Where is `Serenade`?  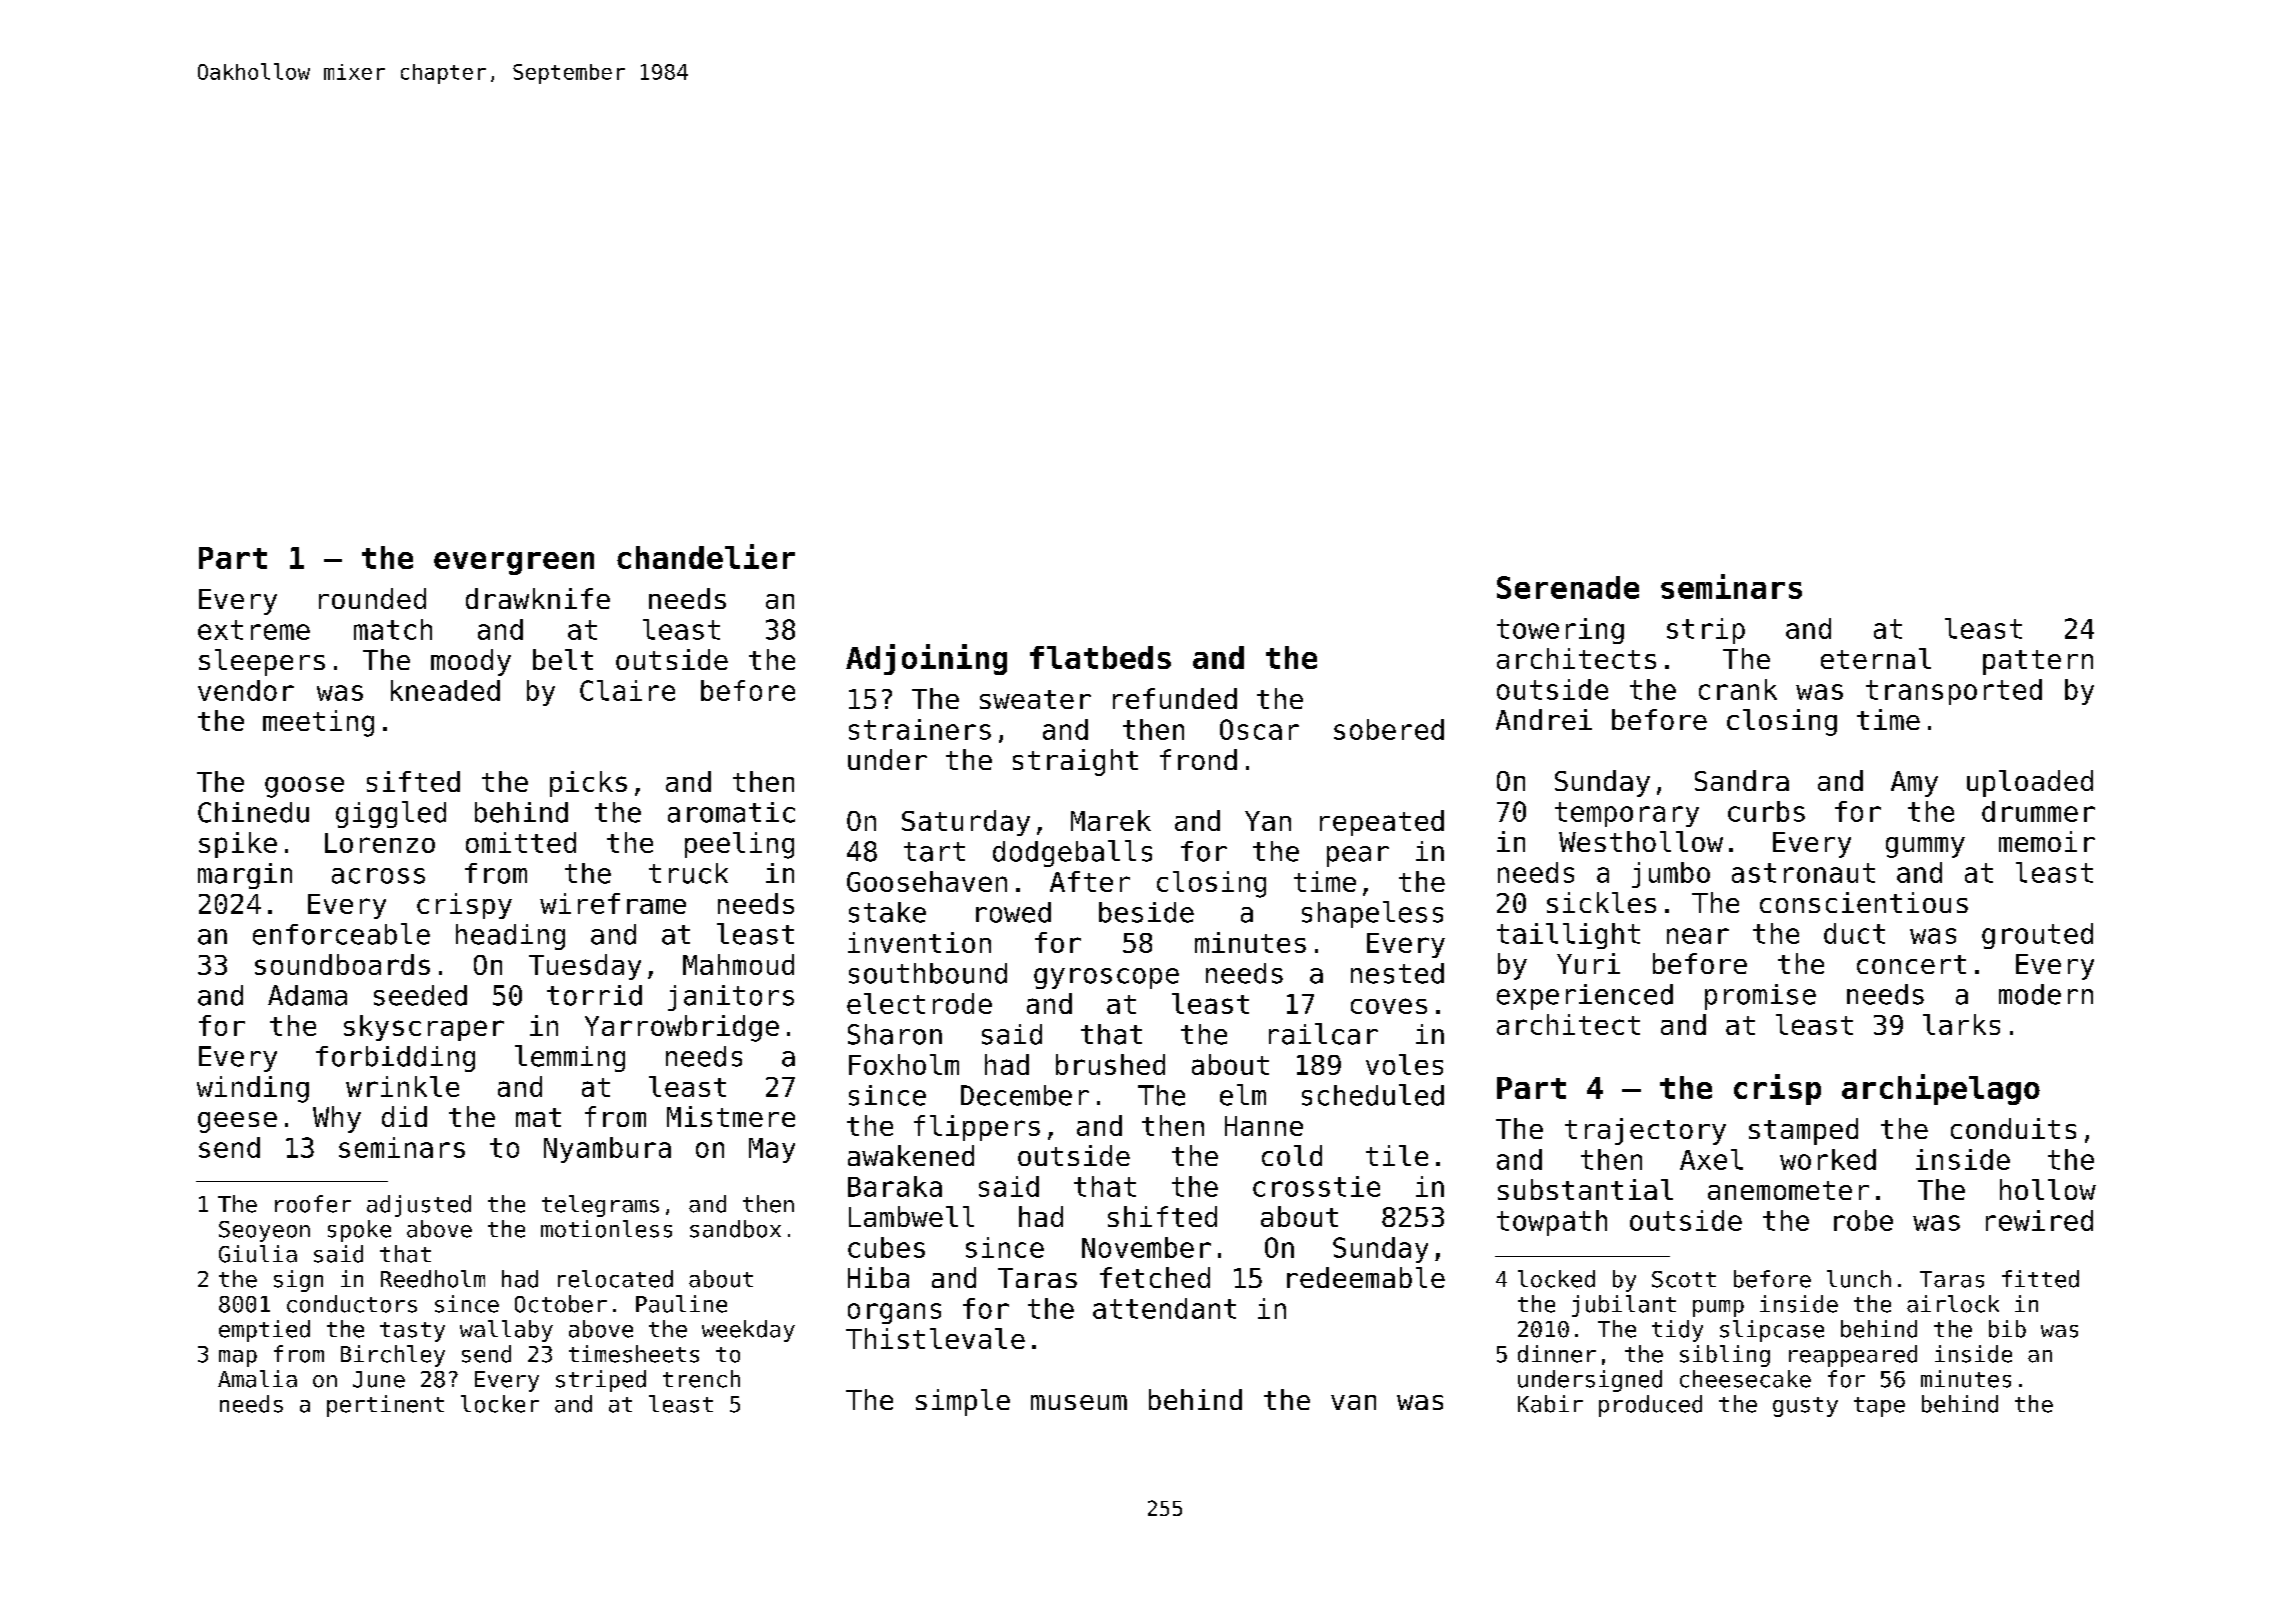 Serenade is located at coordinates (1568, 587).
